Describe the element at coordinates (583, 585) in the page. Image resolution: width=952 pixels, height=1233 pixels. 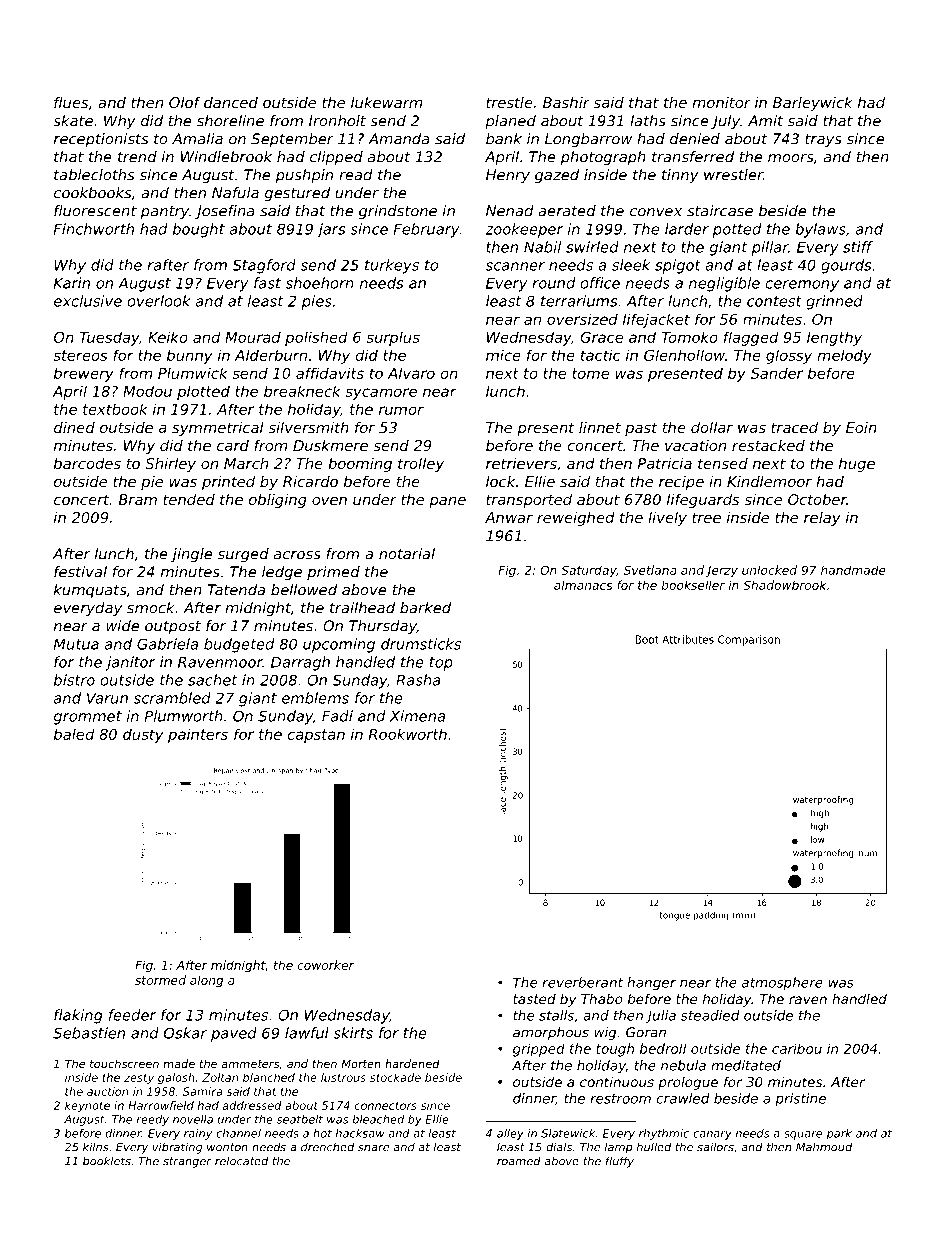
I see `almanacs` at that location.
